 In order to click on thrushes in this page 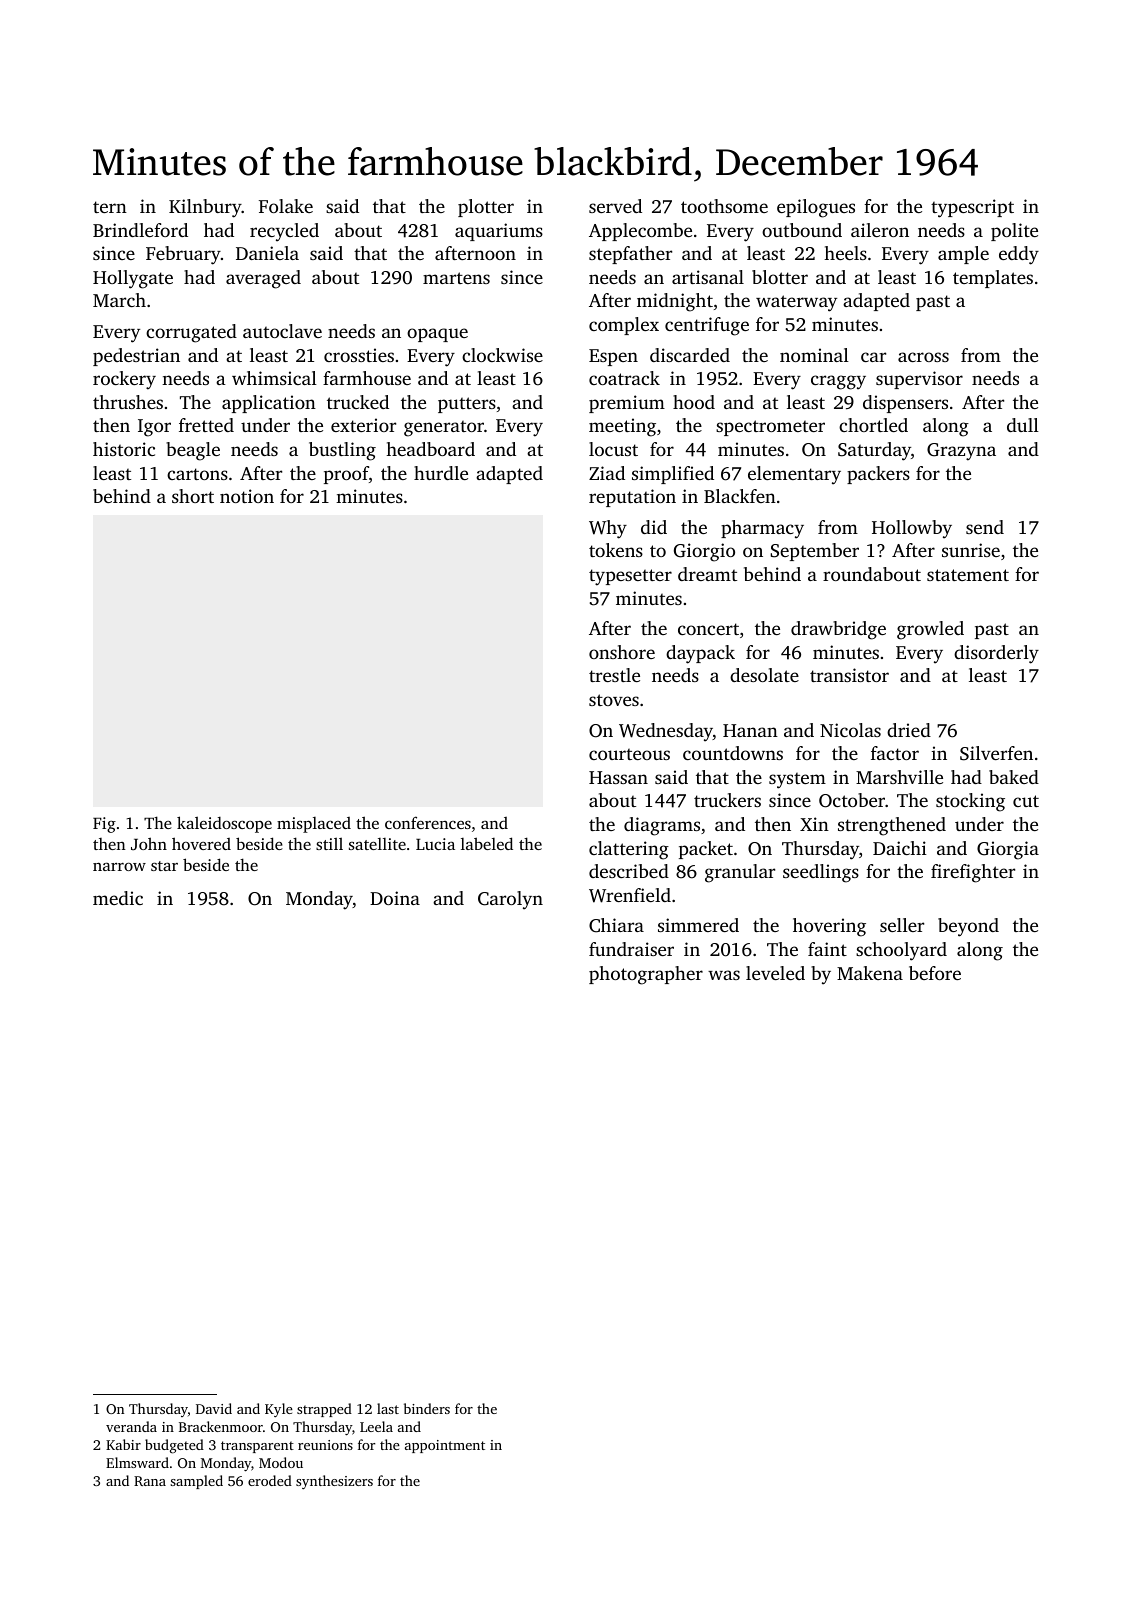, I will do `click(128, 402)`.
